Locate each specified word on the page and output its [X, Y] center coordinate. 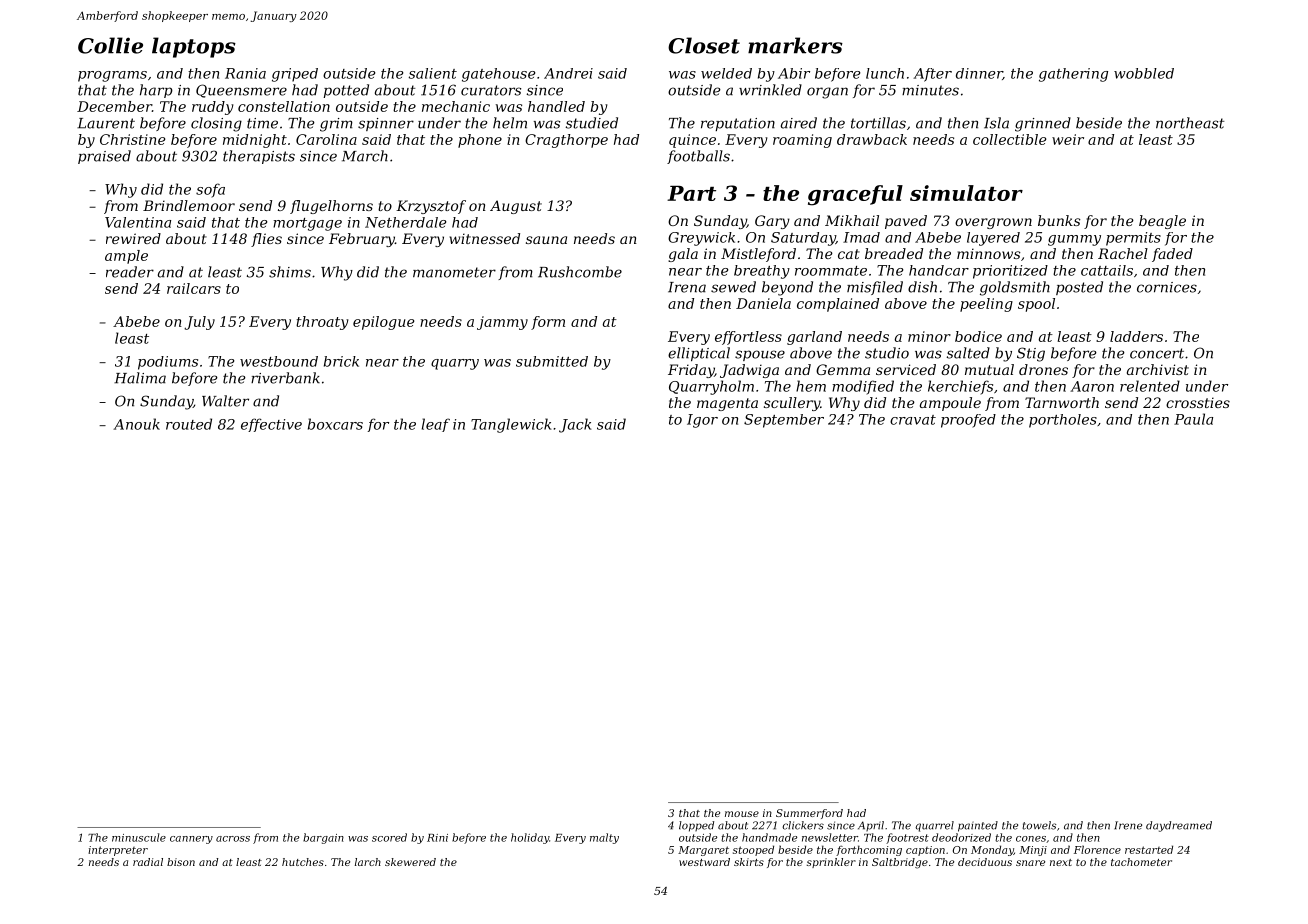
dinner [979, 74]
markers [795, 45]
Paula [1193, 419]
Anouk [136, 424]
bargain [323, 838]
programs [112, 76]
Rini [437, 838]
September [784, 421]
